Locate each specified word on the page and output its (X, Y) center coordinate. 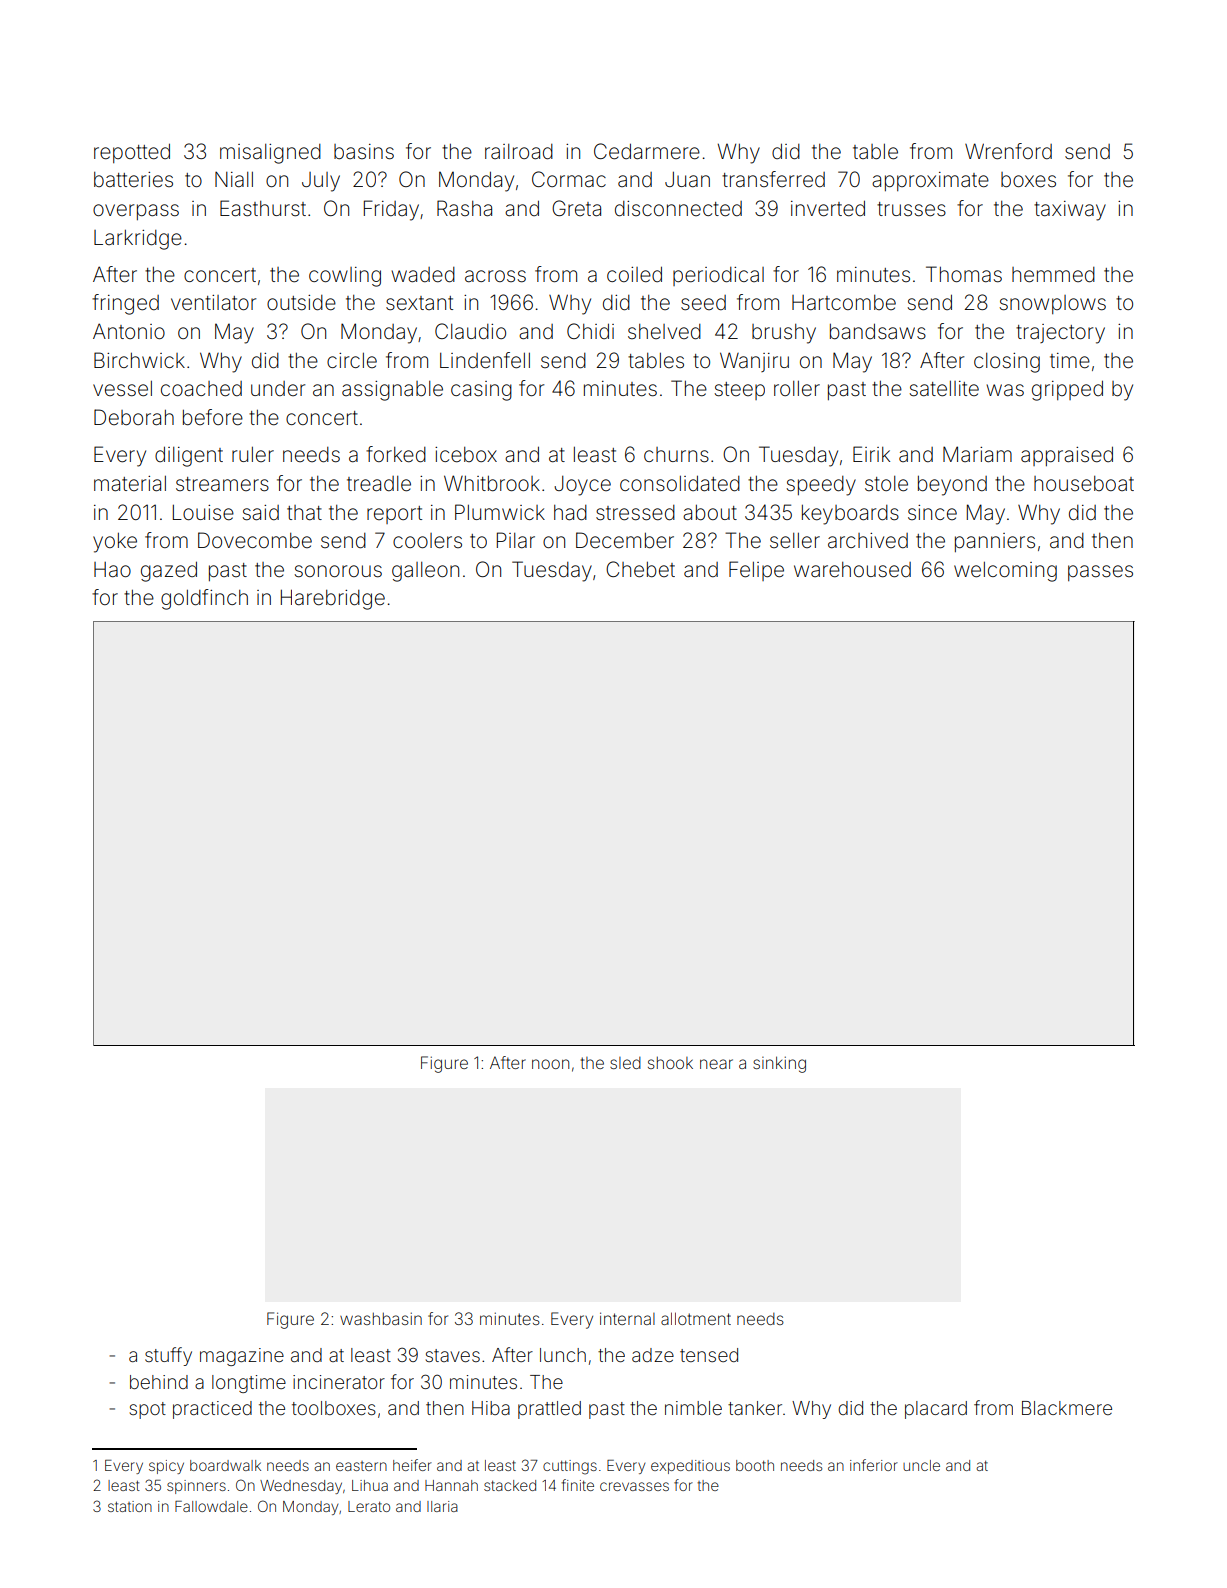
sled (625, 1063)
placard (936, 1410)
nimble (693, 1408)
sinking (779, 1064)
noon (550, 1064)
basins (364, 152)
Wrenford (1008, 151)
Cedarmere (647, 151)
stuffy (168, 1356)
